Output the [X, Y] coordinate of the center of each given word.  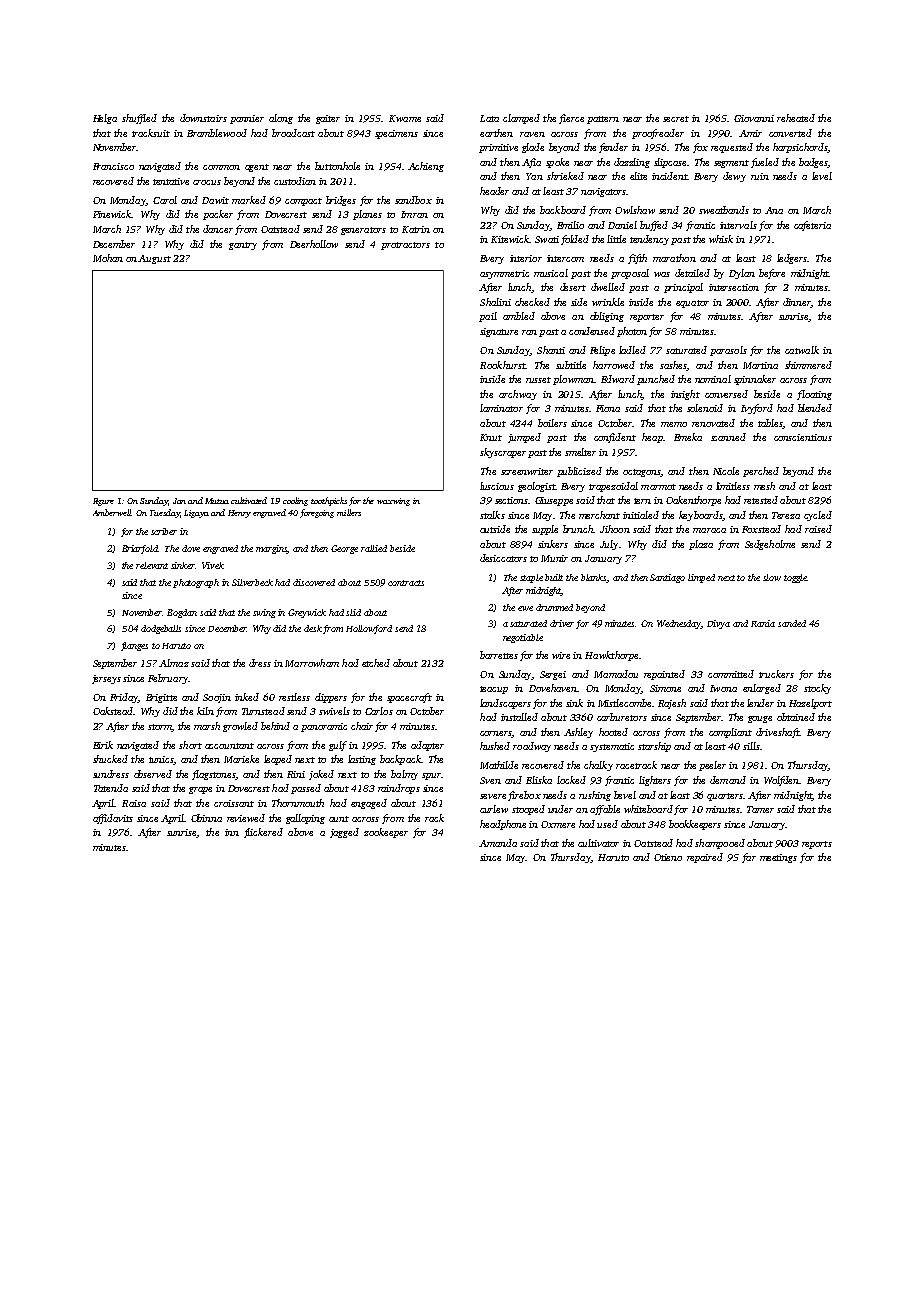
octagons [642, 473]
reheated [796, 118]
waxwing [393, 502]
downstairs [203, 118]
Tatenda [111, 788]
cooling [295, 501]
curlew [494, 809]
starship [654, 747]
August [155, 259]
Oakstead [113, 711]
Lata [489, 118]
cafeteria [812, 226]
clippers [331, 698]
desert [573, 287]
